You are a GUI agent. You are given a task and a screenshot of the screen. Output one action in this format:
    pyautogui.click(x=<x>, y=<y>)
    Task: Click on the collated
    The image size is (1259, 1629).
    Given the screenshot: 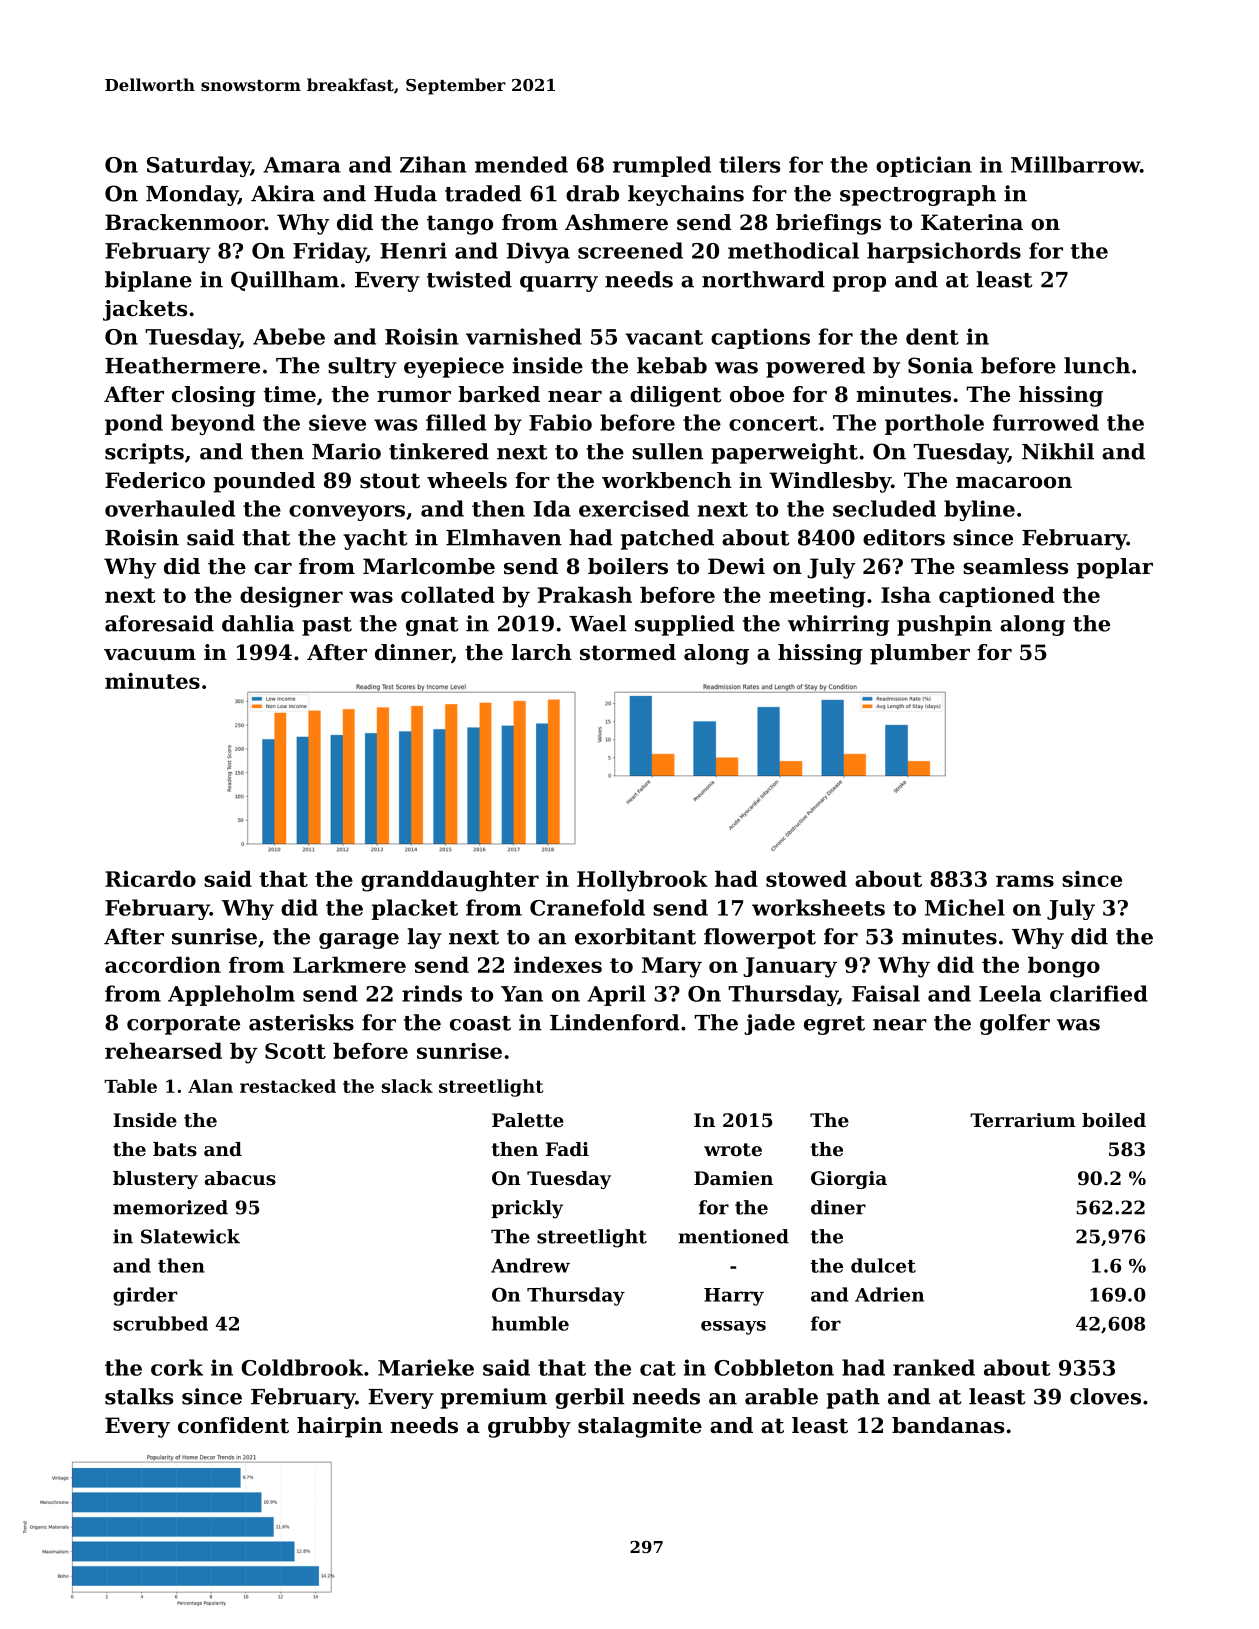 What is the action you would take?
    pyautogui.click(x=448, y=594)
